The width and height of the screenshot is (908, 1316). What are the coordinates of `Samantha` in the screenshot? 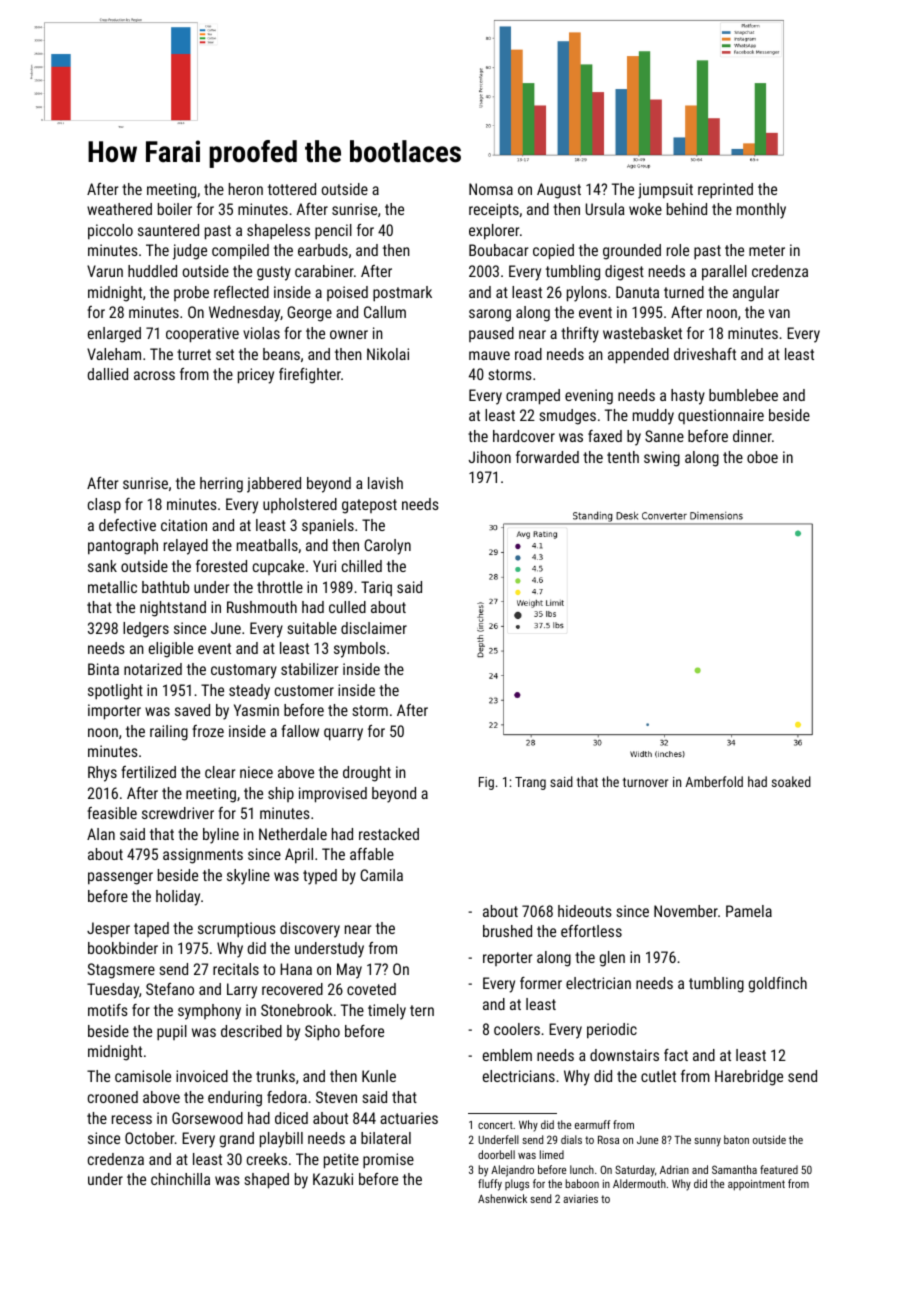 It's located at (734, 1169).
